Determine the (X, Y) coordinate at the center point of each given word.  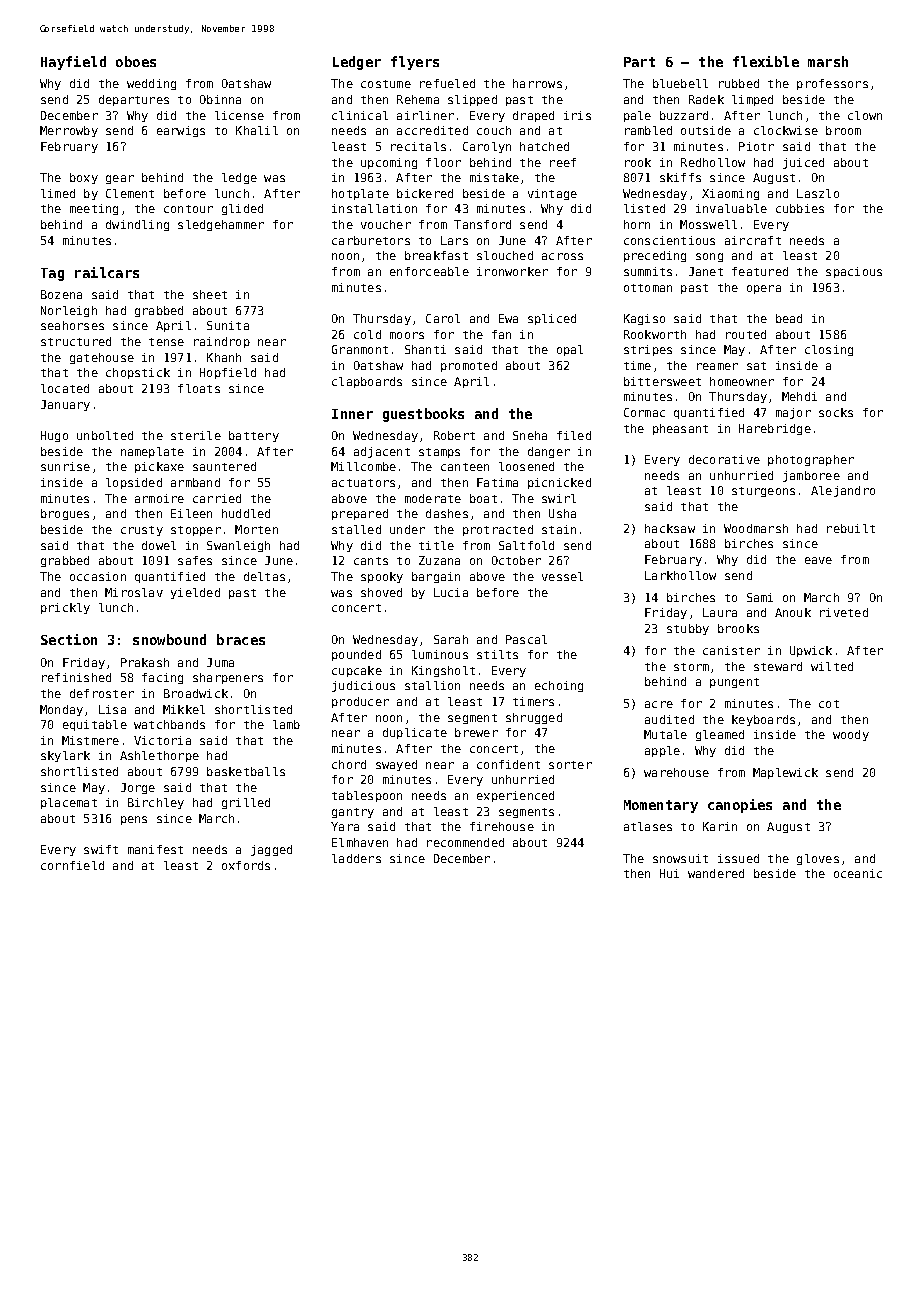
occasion (98, 576)
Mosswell (708, 224)
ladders (356, 858)
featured (760, 271)
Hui (669, 873)
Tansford (482, 224)
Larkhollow (680, 575)
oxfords (246, 865)
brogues (65, 514)
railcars (107, 272)
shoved (381, 592)
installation (374, 208)
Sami (760, 597)
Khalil (257, 130)
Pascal (526, 639)
